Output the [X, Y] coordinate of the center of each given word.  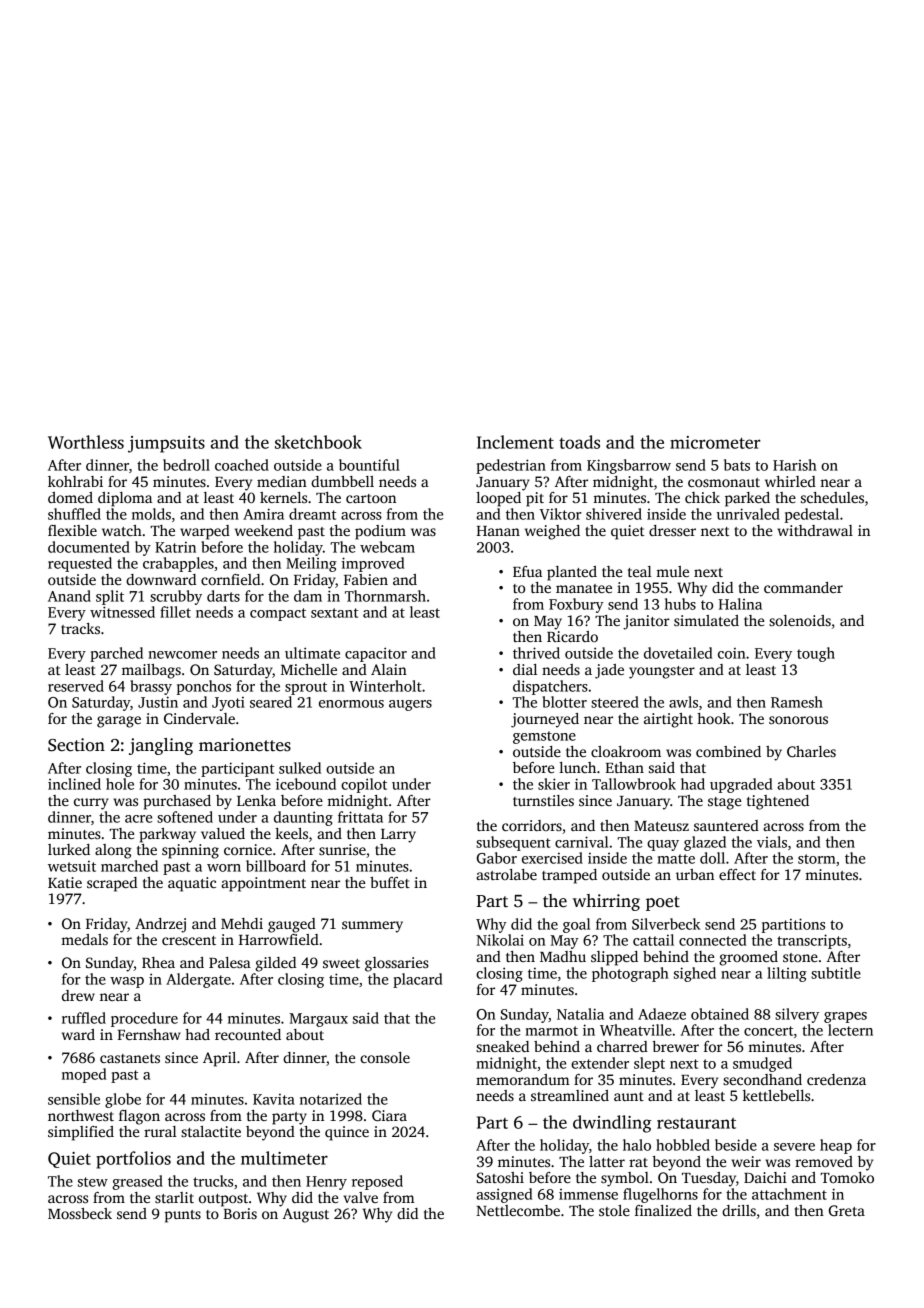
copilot [364, 785]
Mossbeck [80, 1213]
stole [614, 1210]
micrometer [715, 442]
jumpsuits [166, 444]
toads [579, 442]
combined [728, 751]
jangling [161, 746]
